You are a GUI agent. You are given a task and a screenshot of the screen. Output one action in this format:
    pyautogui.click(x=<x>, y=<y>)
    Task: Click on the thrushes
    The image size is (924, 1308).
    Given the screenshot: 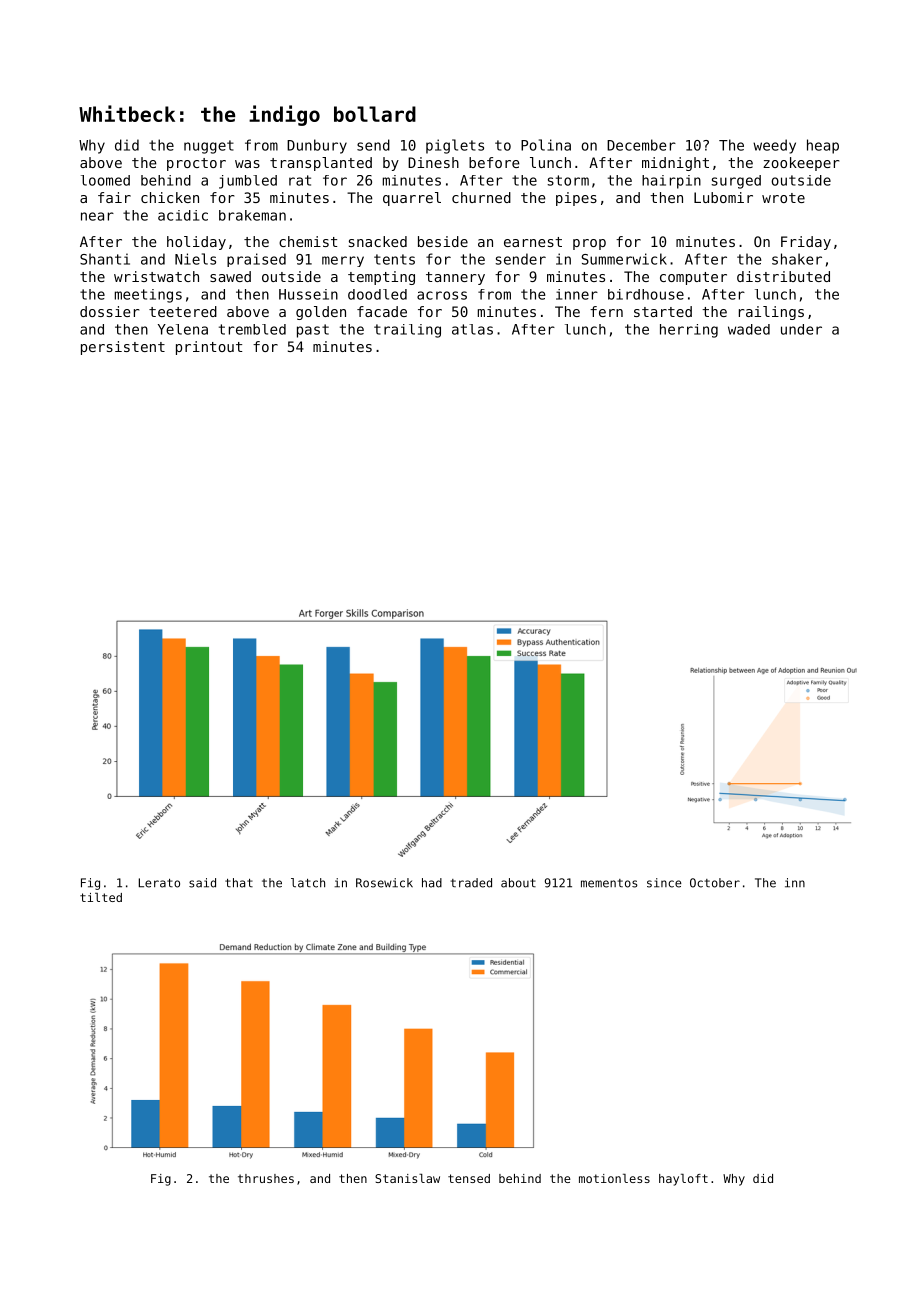 What is the action you would take?
    pyautogui.click(x=266, y=1178)
